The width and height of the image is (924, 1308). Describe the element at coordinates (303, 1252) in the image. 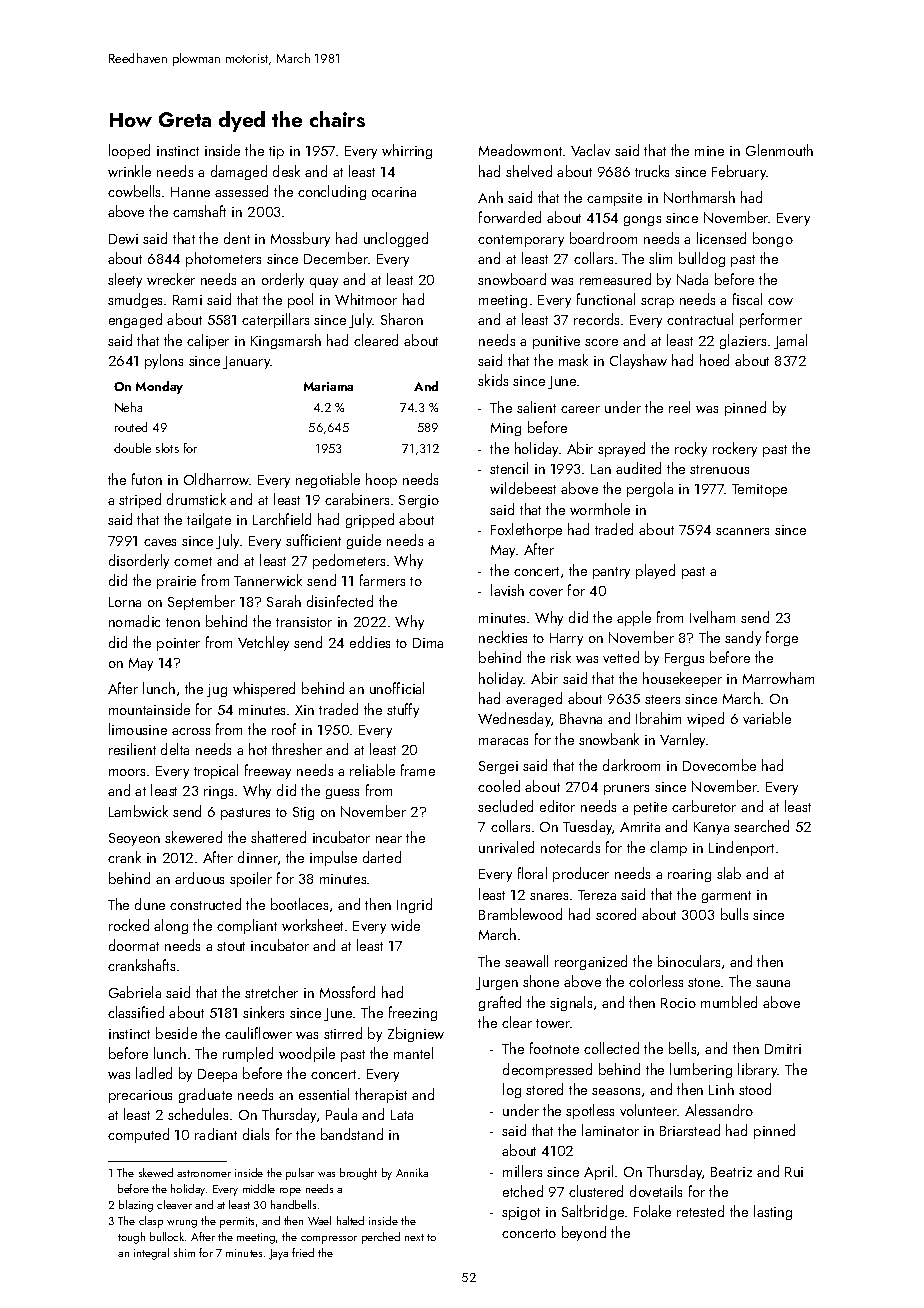

I see `fried` at that location.
